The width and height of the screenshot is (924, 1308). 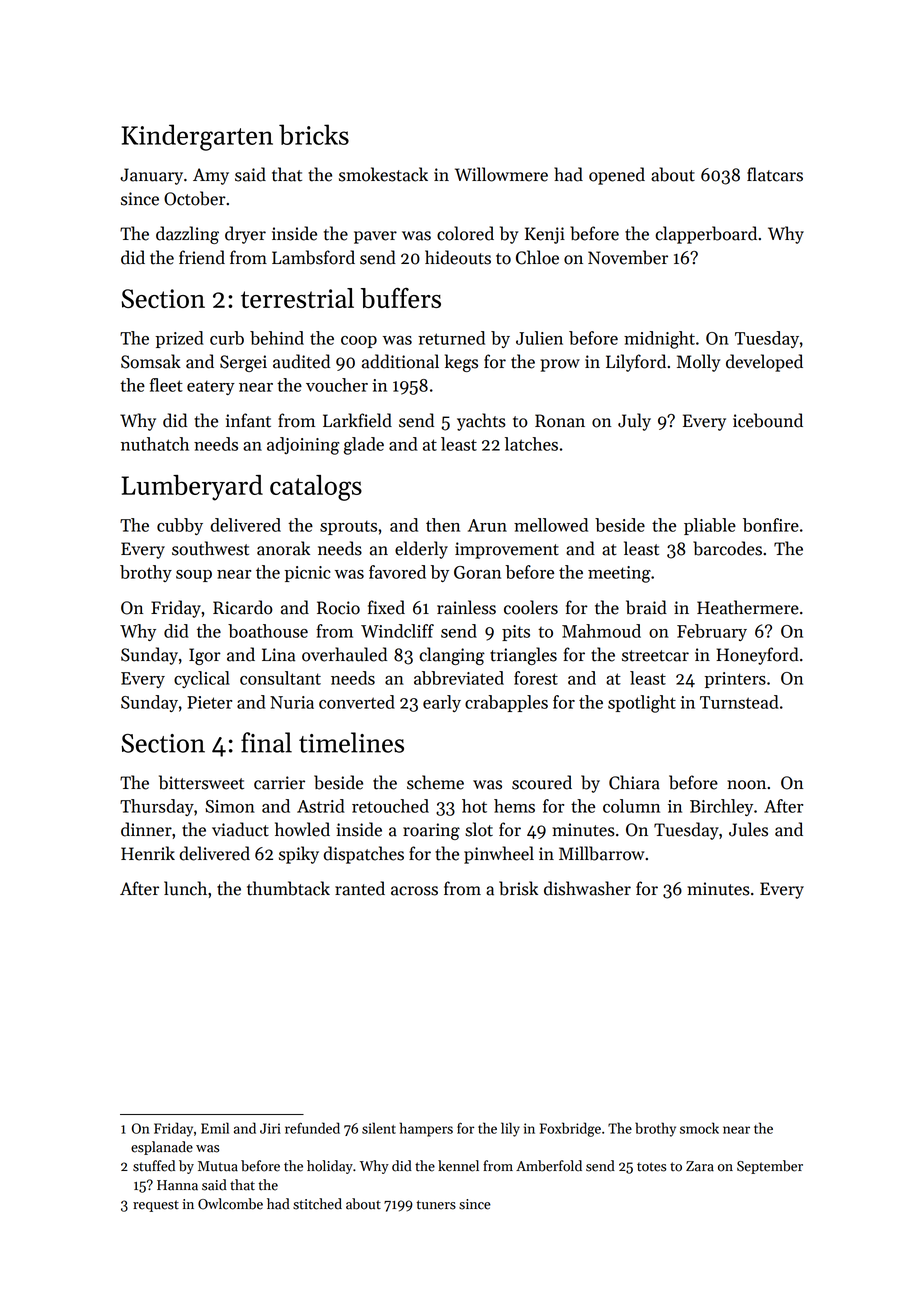 What do you see at coordinates (314, 134) in the screenshot?
I see `bricks` at bounding box center [314, 134].
